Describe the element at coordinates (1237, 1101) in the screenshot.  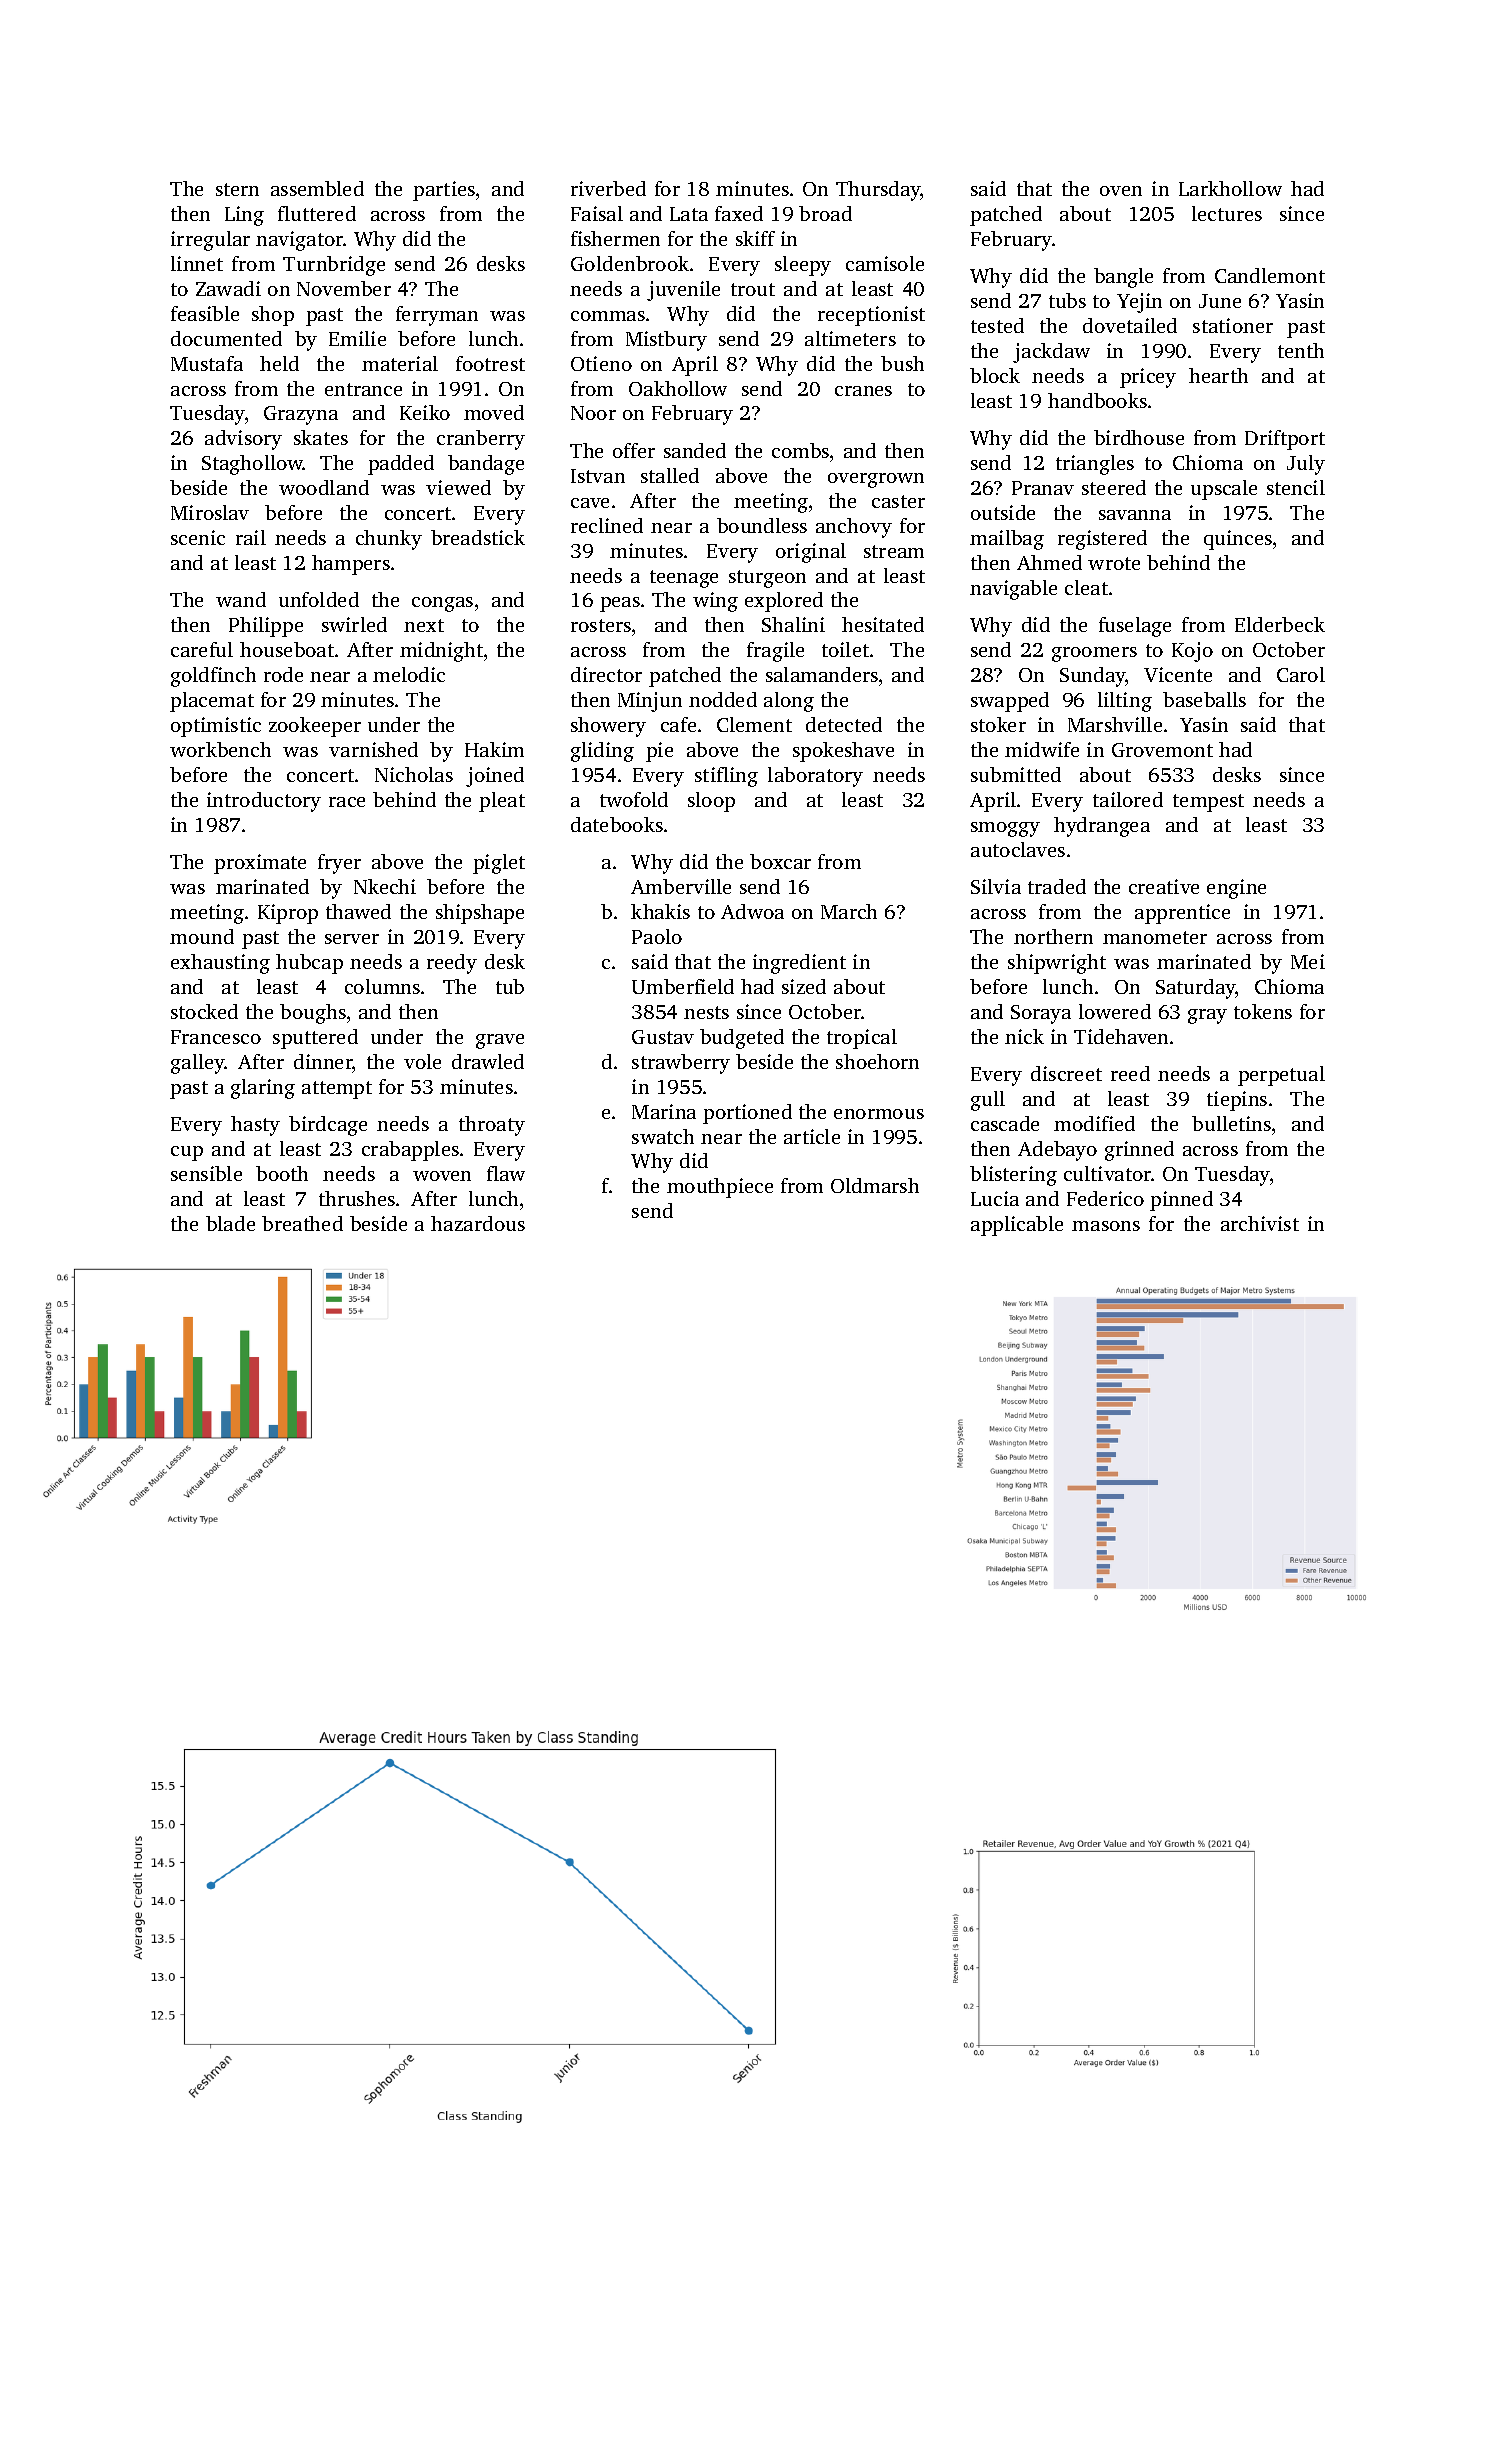
I see `tiepins` at that location.
